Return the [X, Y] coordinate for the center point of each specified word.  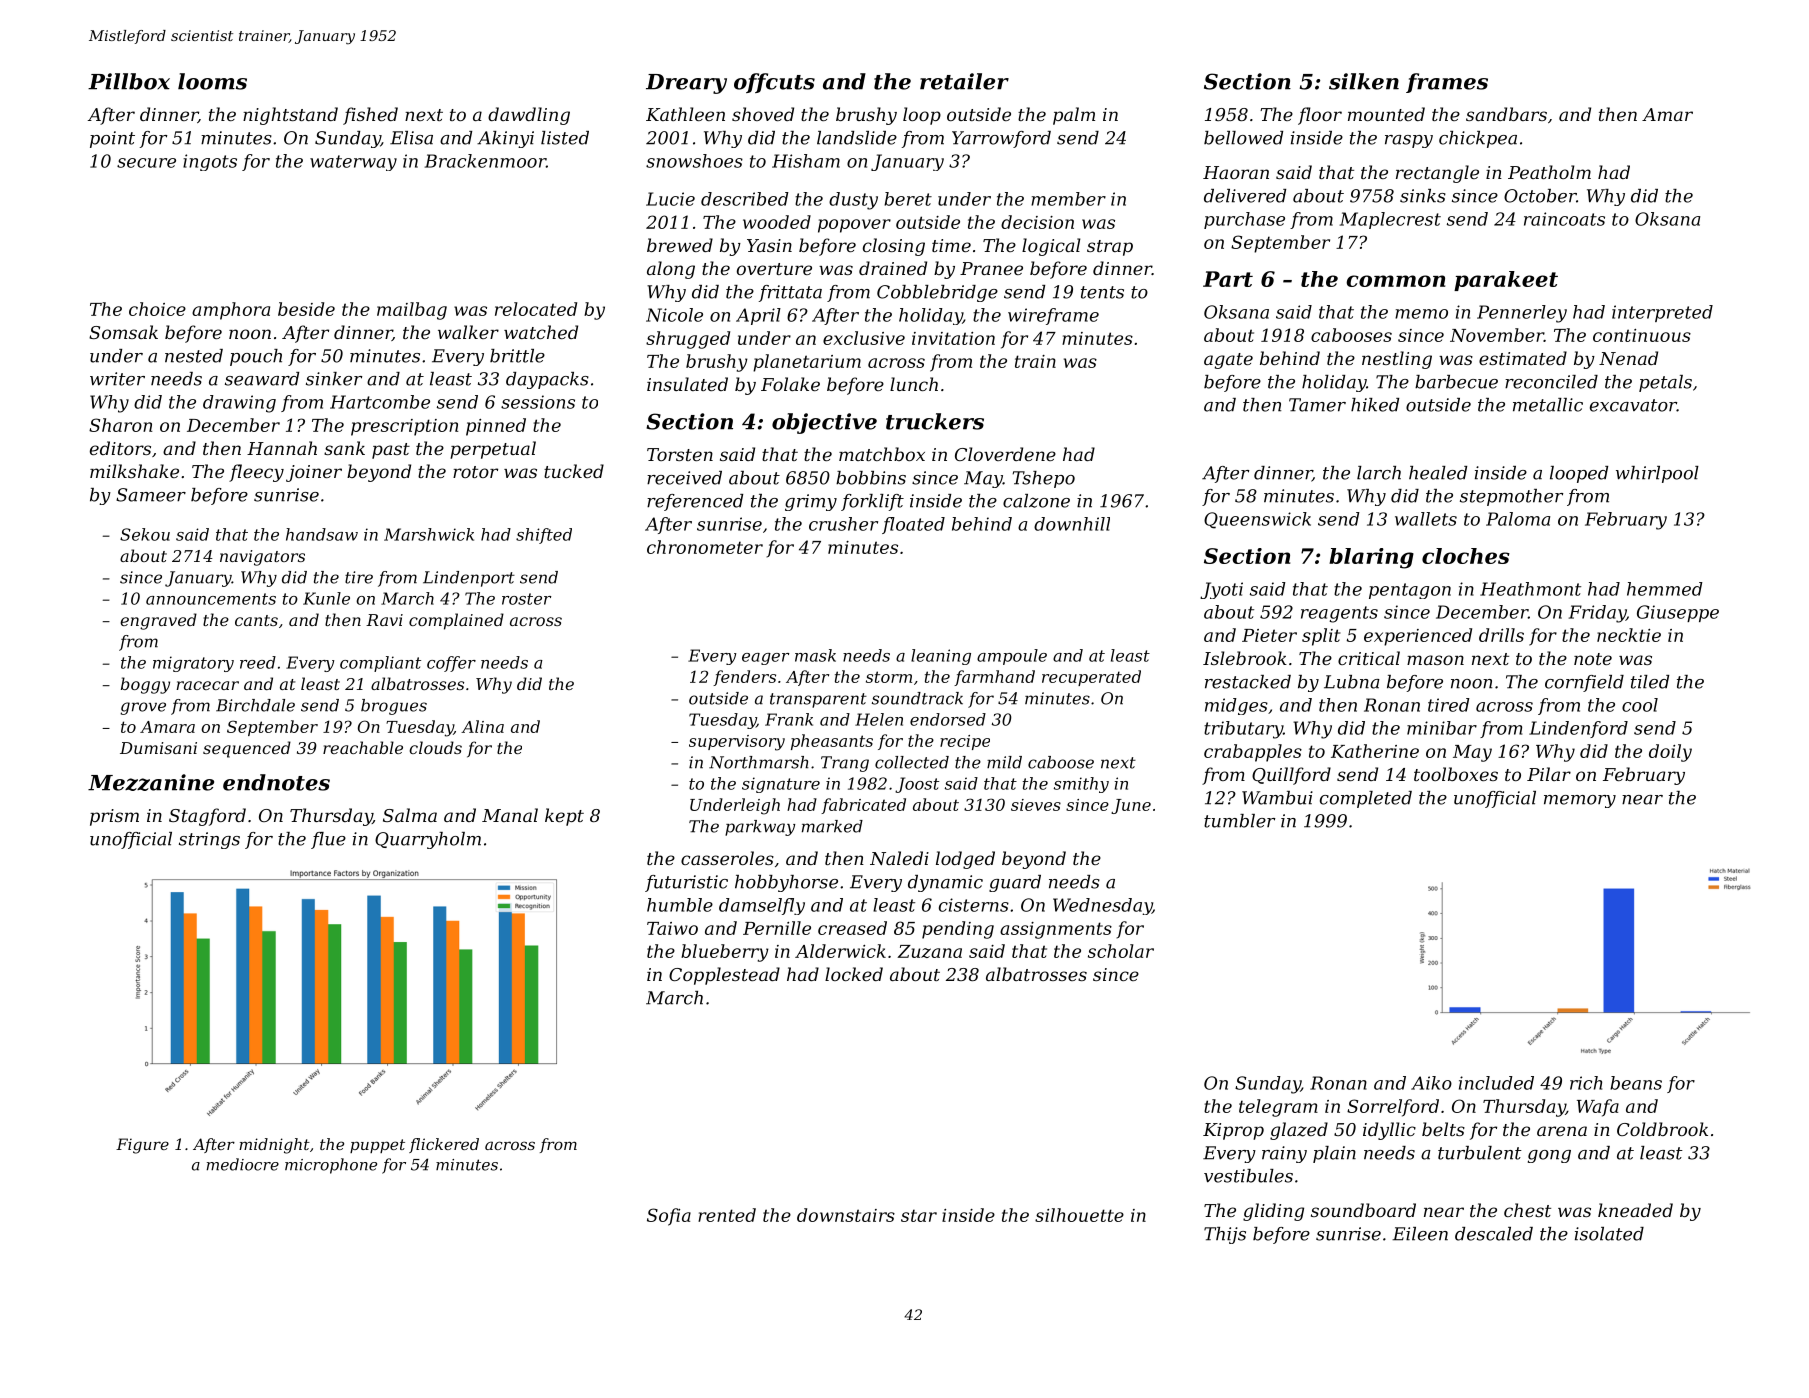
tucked [574, 471]
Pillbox [129, 81]
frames [1447, 83]
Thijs [1225, 1235]
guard [1015, 883]
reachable [363, 747]
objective [824, 423]
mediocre [242, 1164]
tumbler [1239, 821]
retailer [964, 81]
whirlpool [1657, 474]
